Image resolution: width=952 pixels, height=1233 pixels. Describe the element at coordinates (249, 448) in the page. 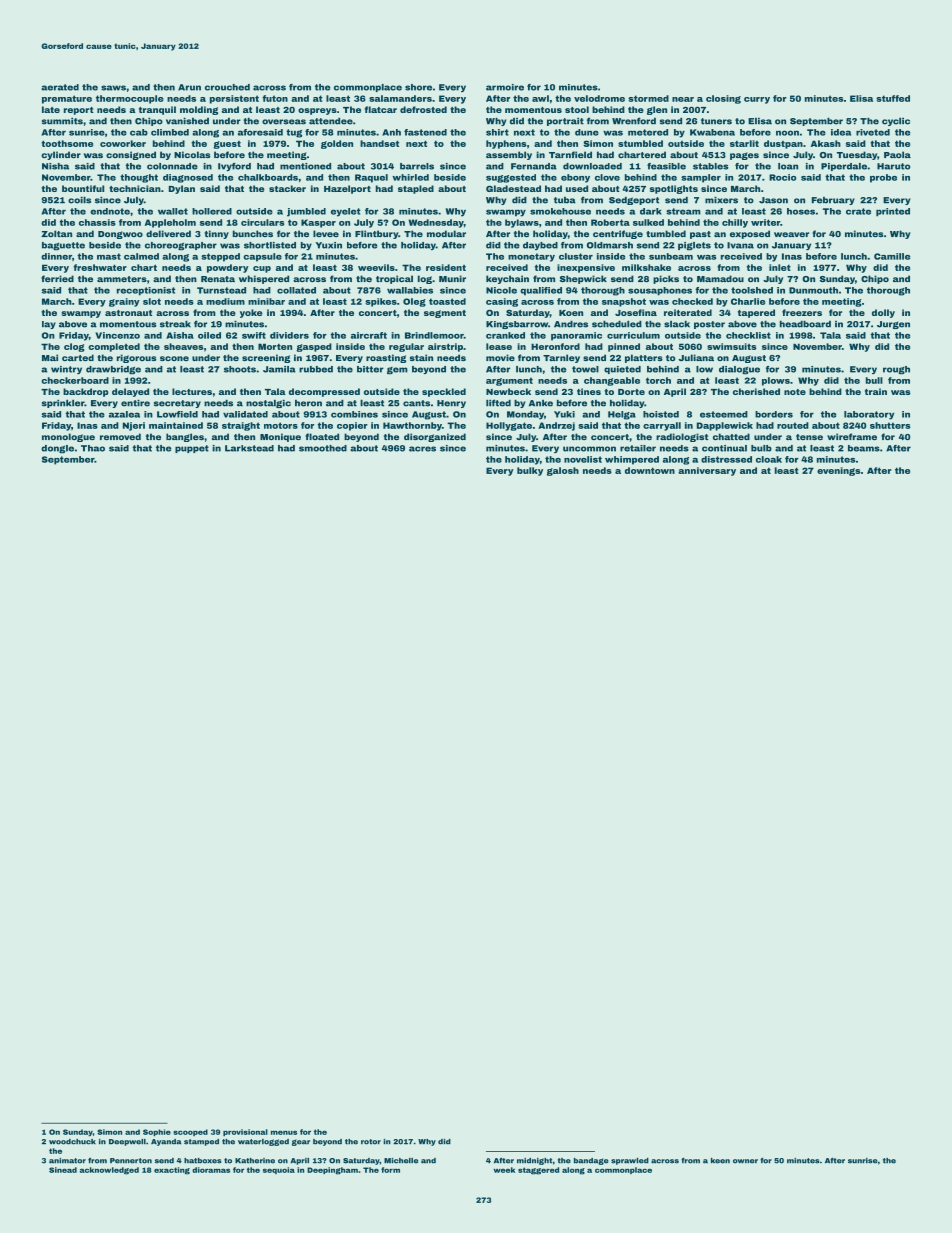

I see `Larkstead` at that location.
